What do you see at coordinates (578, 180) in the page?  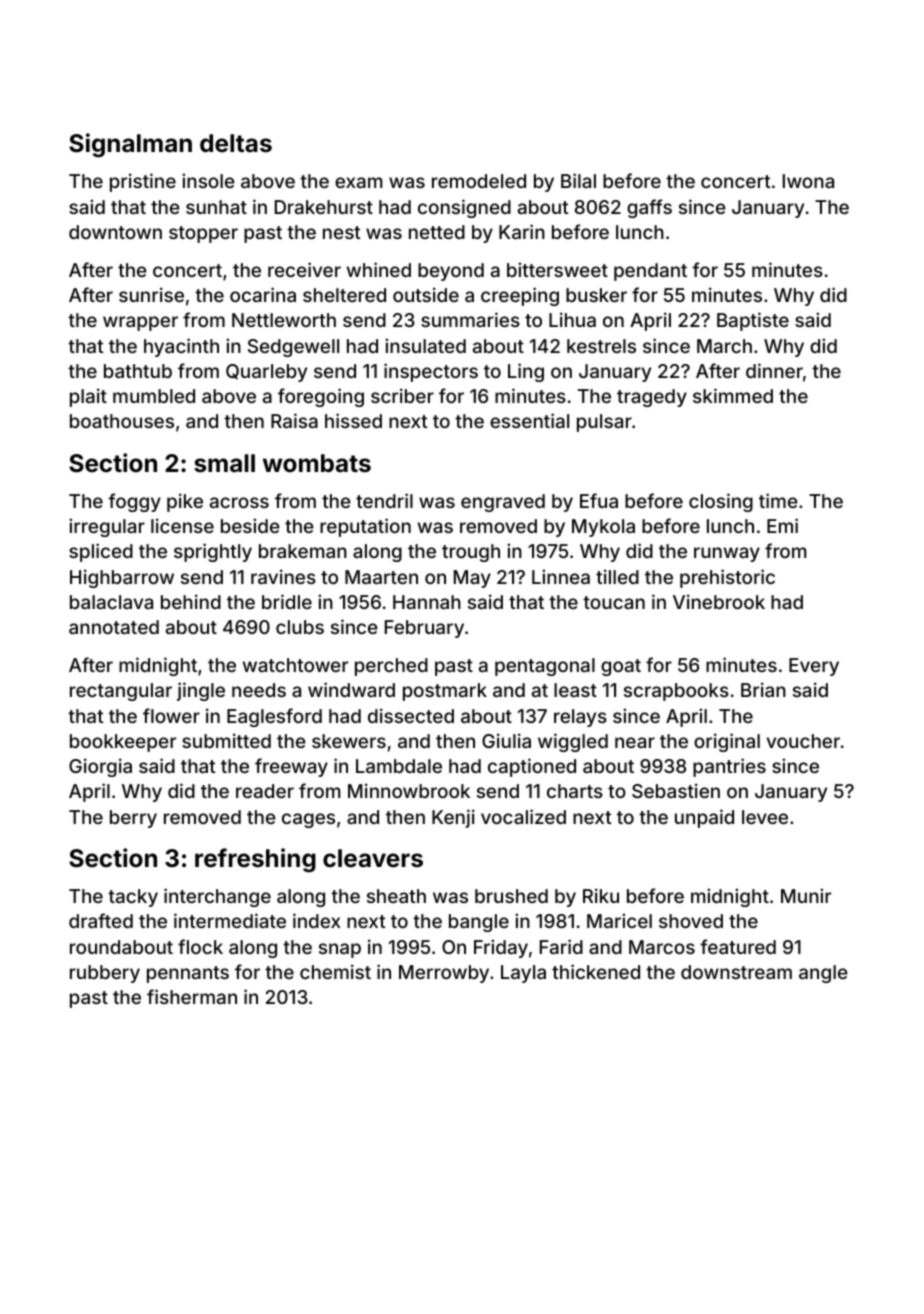 I see `Bilal` at bounding box center [578, 180].
